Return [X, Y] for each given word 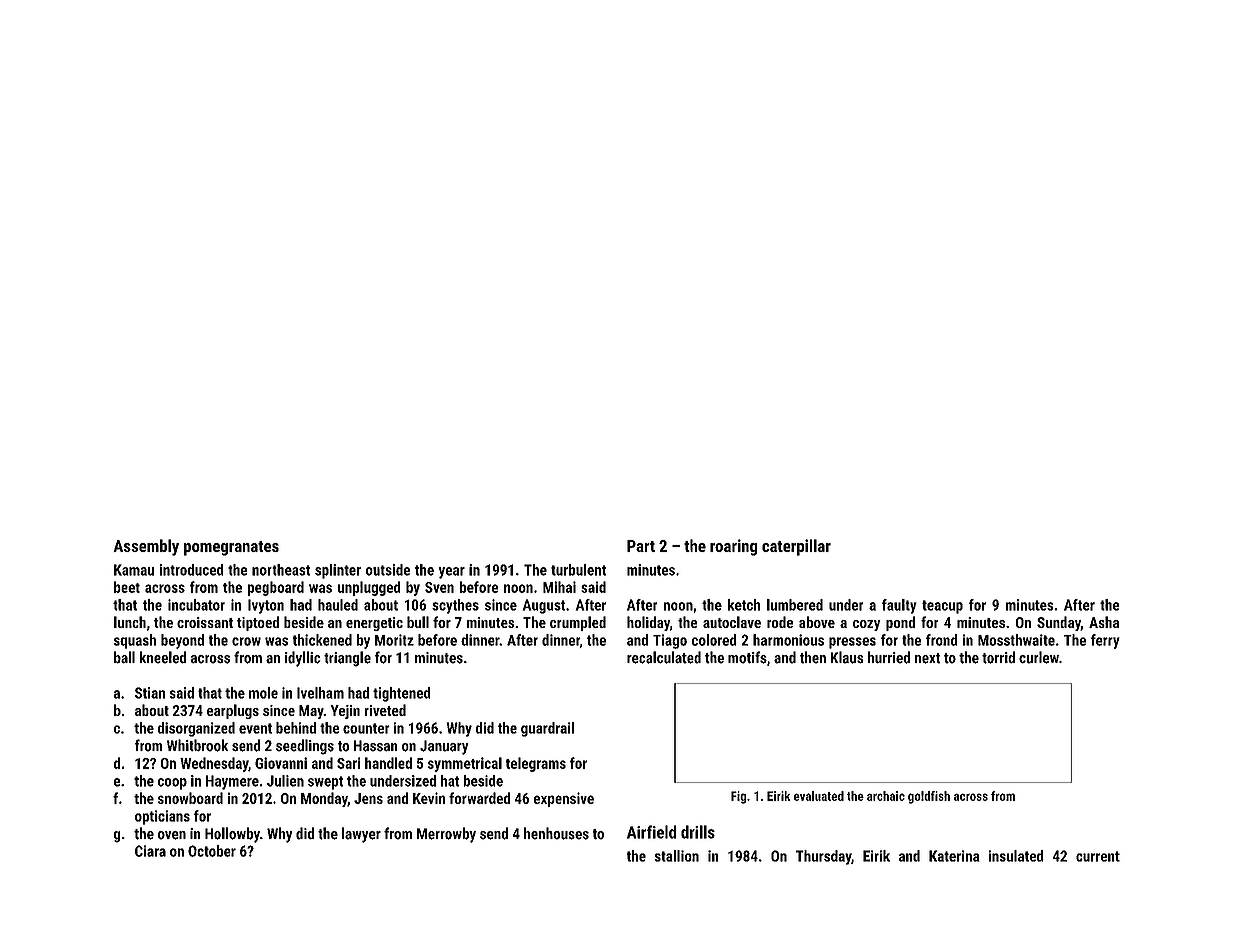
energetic [374, 624]
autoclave [732, 622]
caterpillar [796, 547]
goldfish [929, 797]
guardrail [547, 729]
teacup [942, 607]
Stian [150, 693]
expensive [564, 799]
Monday [324, 799]
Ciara [150, 851]
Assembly [146, 547]
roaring [733, 547]
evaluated [819, 796]
